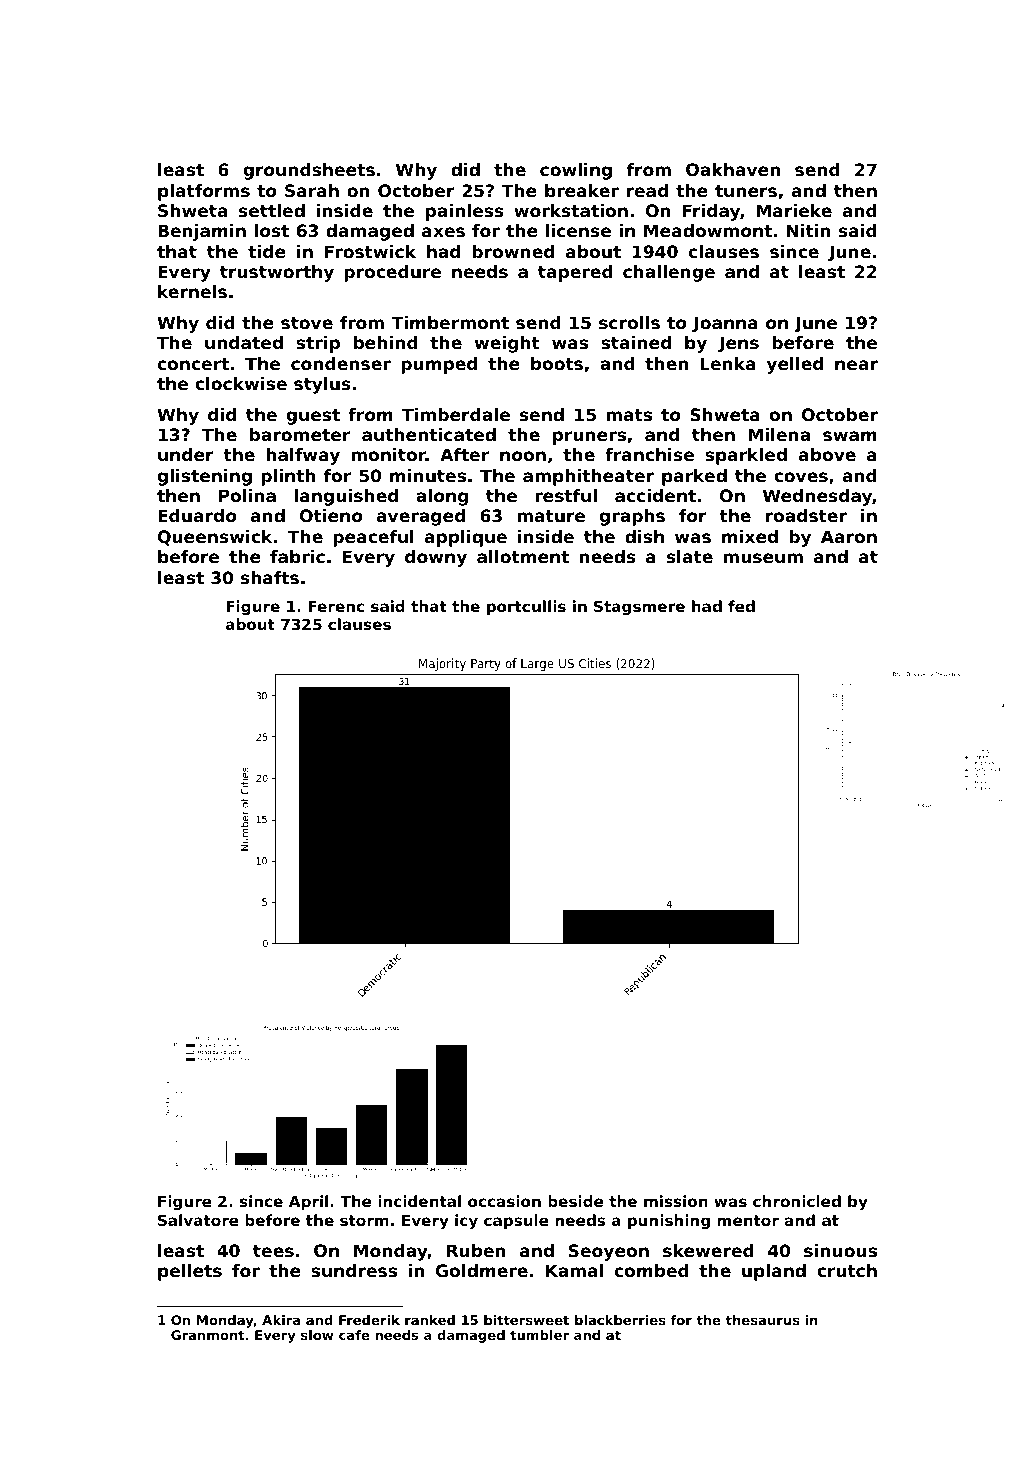 The image size is (1035, 1470). What do you see at coordinates (192, 291) in the screenshot?
I see `kernels` at bounding box center [192, 291].
